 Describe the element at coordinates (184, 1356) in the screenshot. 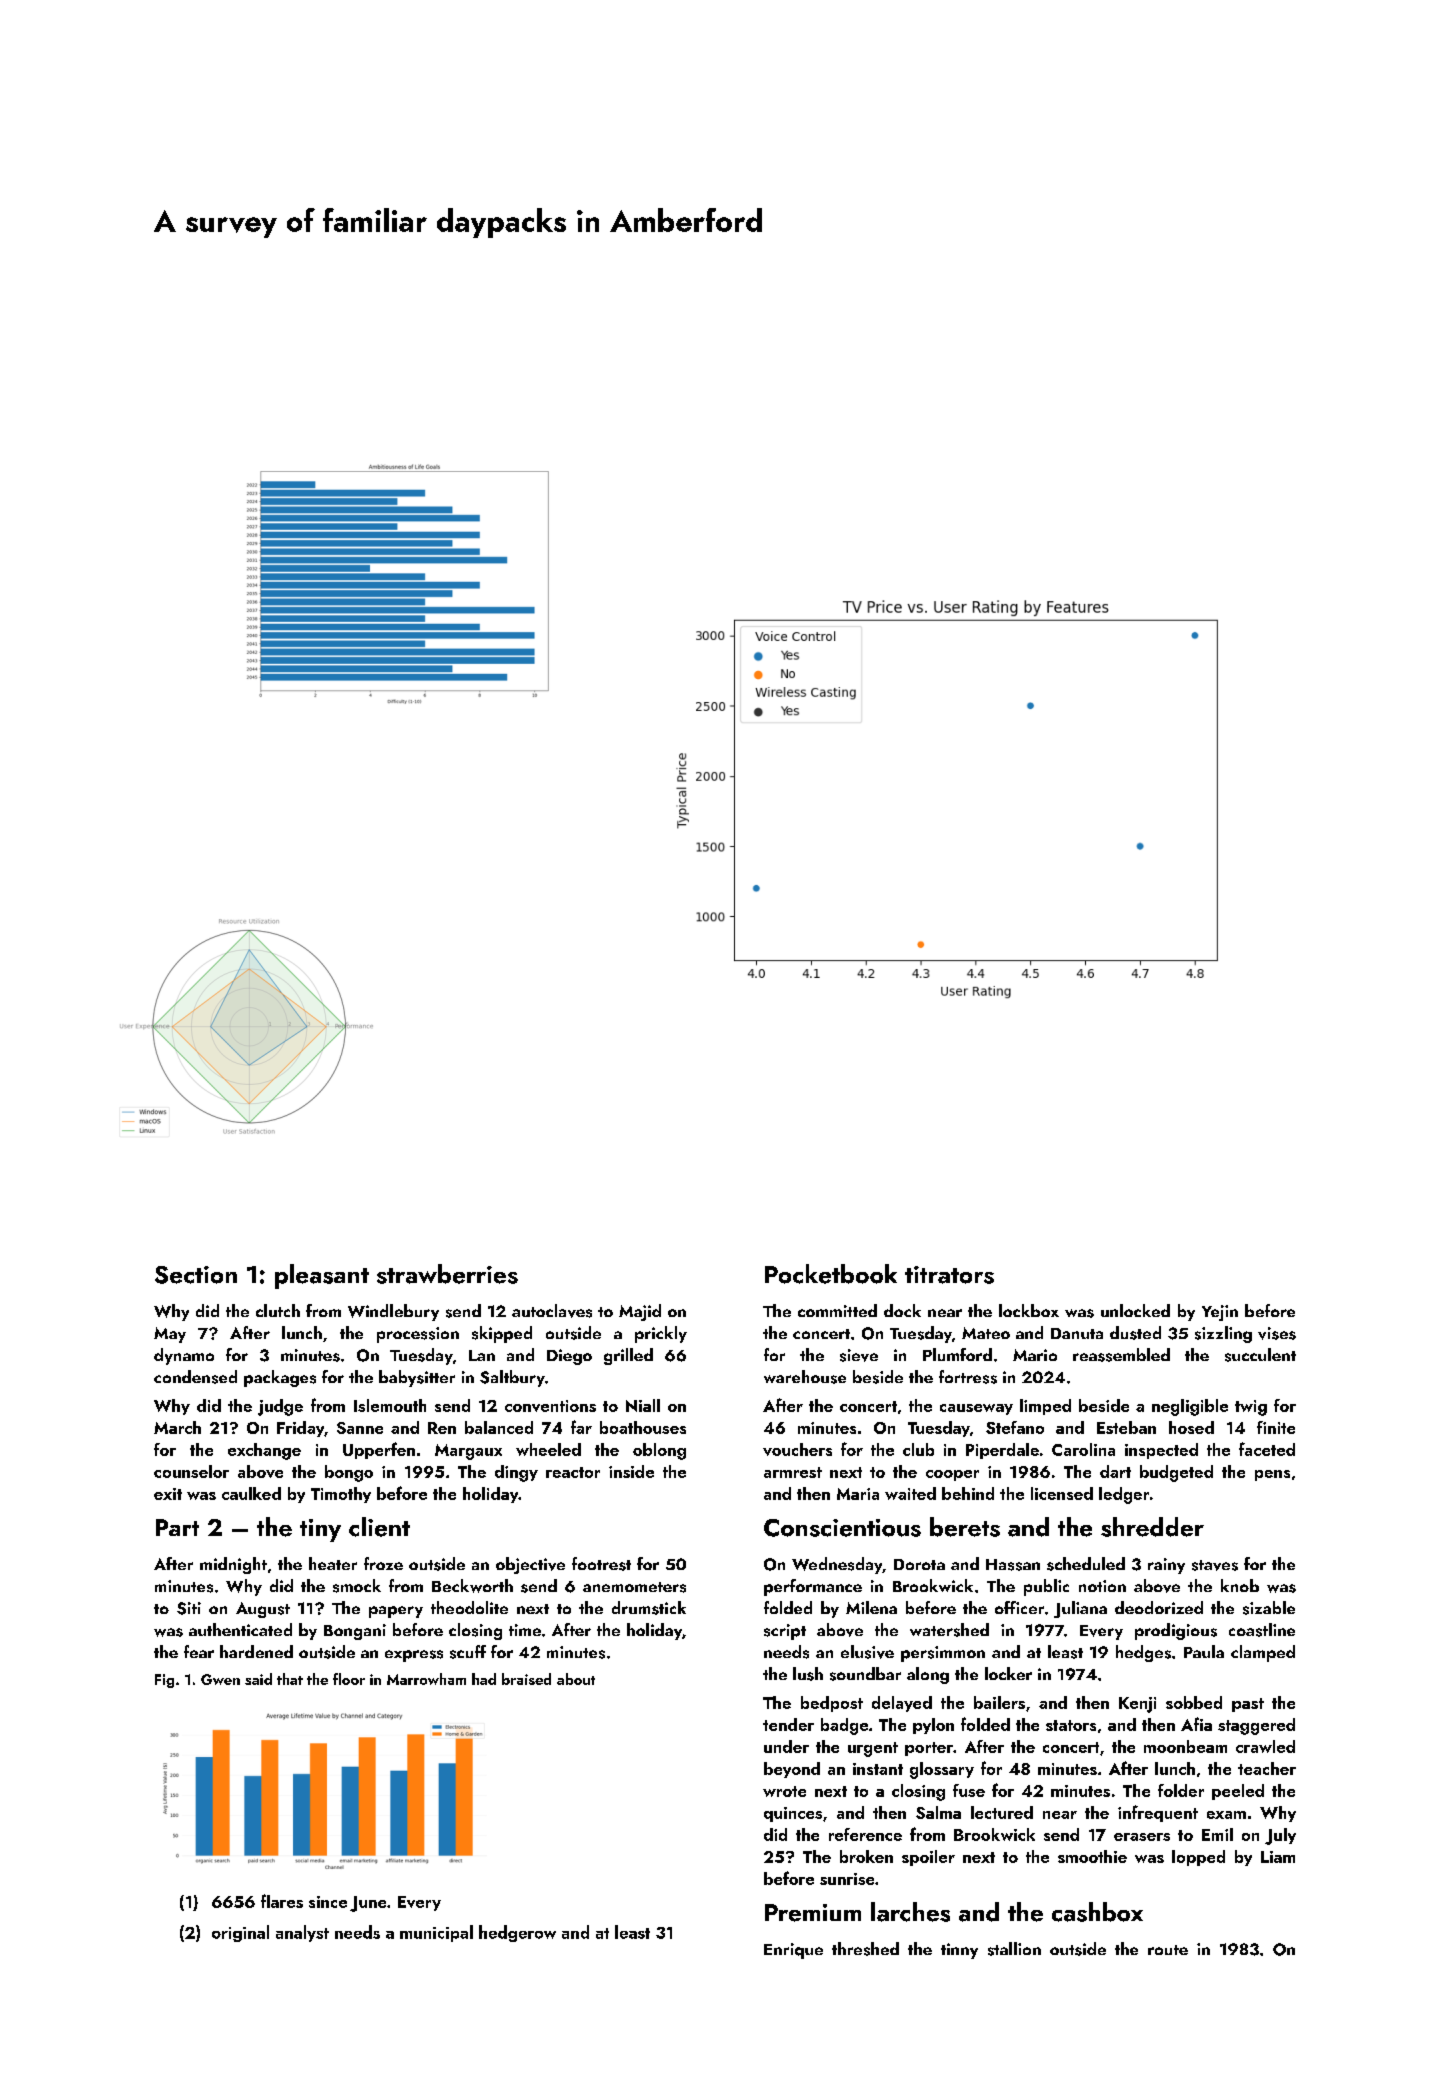

I see `dynamo` at that location.
